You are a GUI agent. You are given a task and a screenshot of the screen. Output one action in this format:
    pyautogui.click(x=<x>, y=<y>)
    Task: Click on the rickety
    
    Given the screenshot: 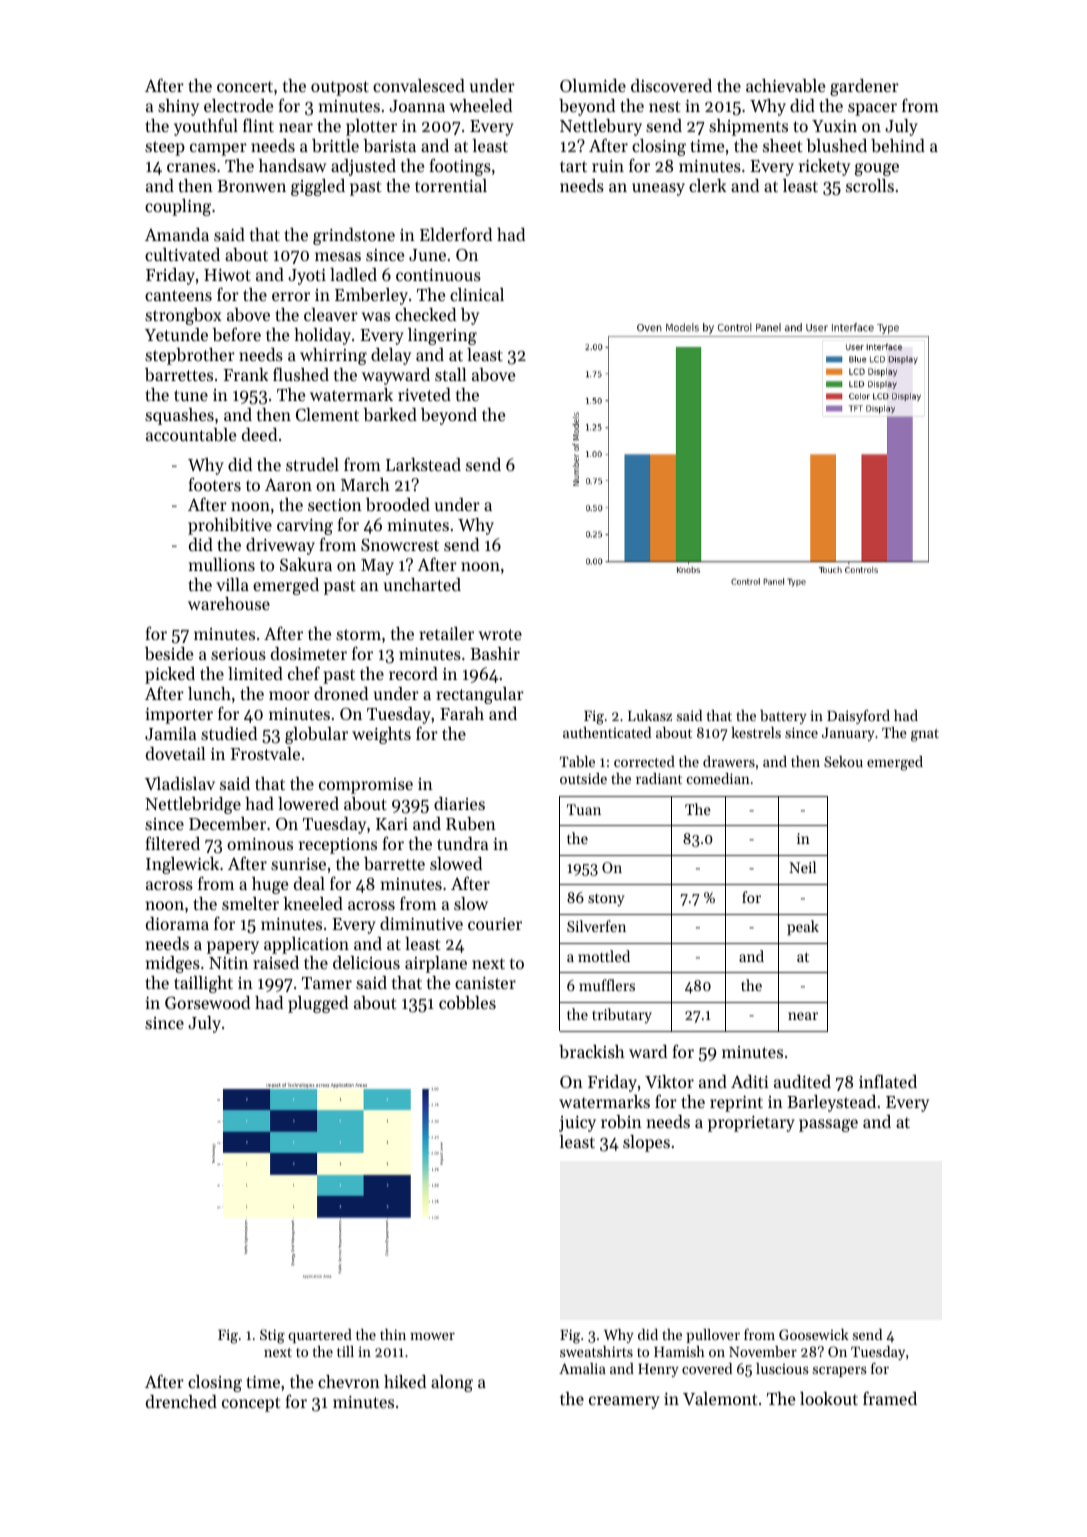 What is the action you would take?
    pyautogui.click(x=824, y=167)
